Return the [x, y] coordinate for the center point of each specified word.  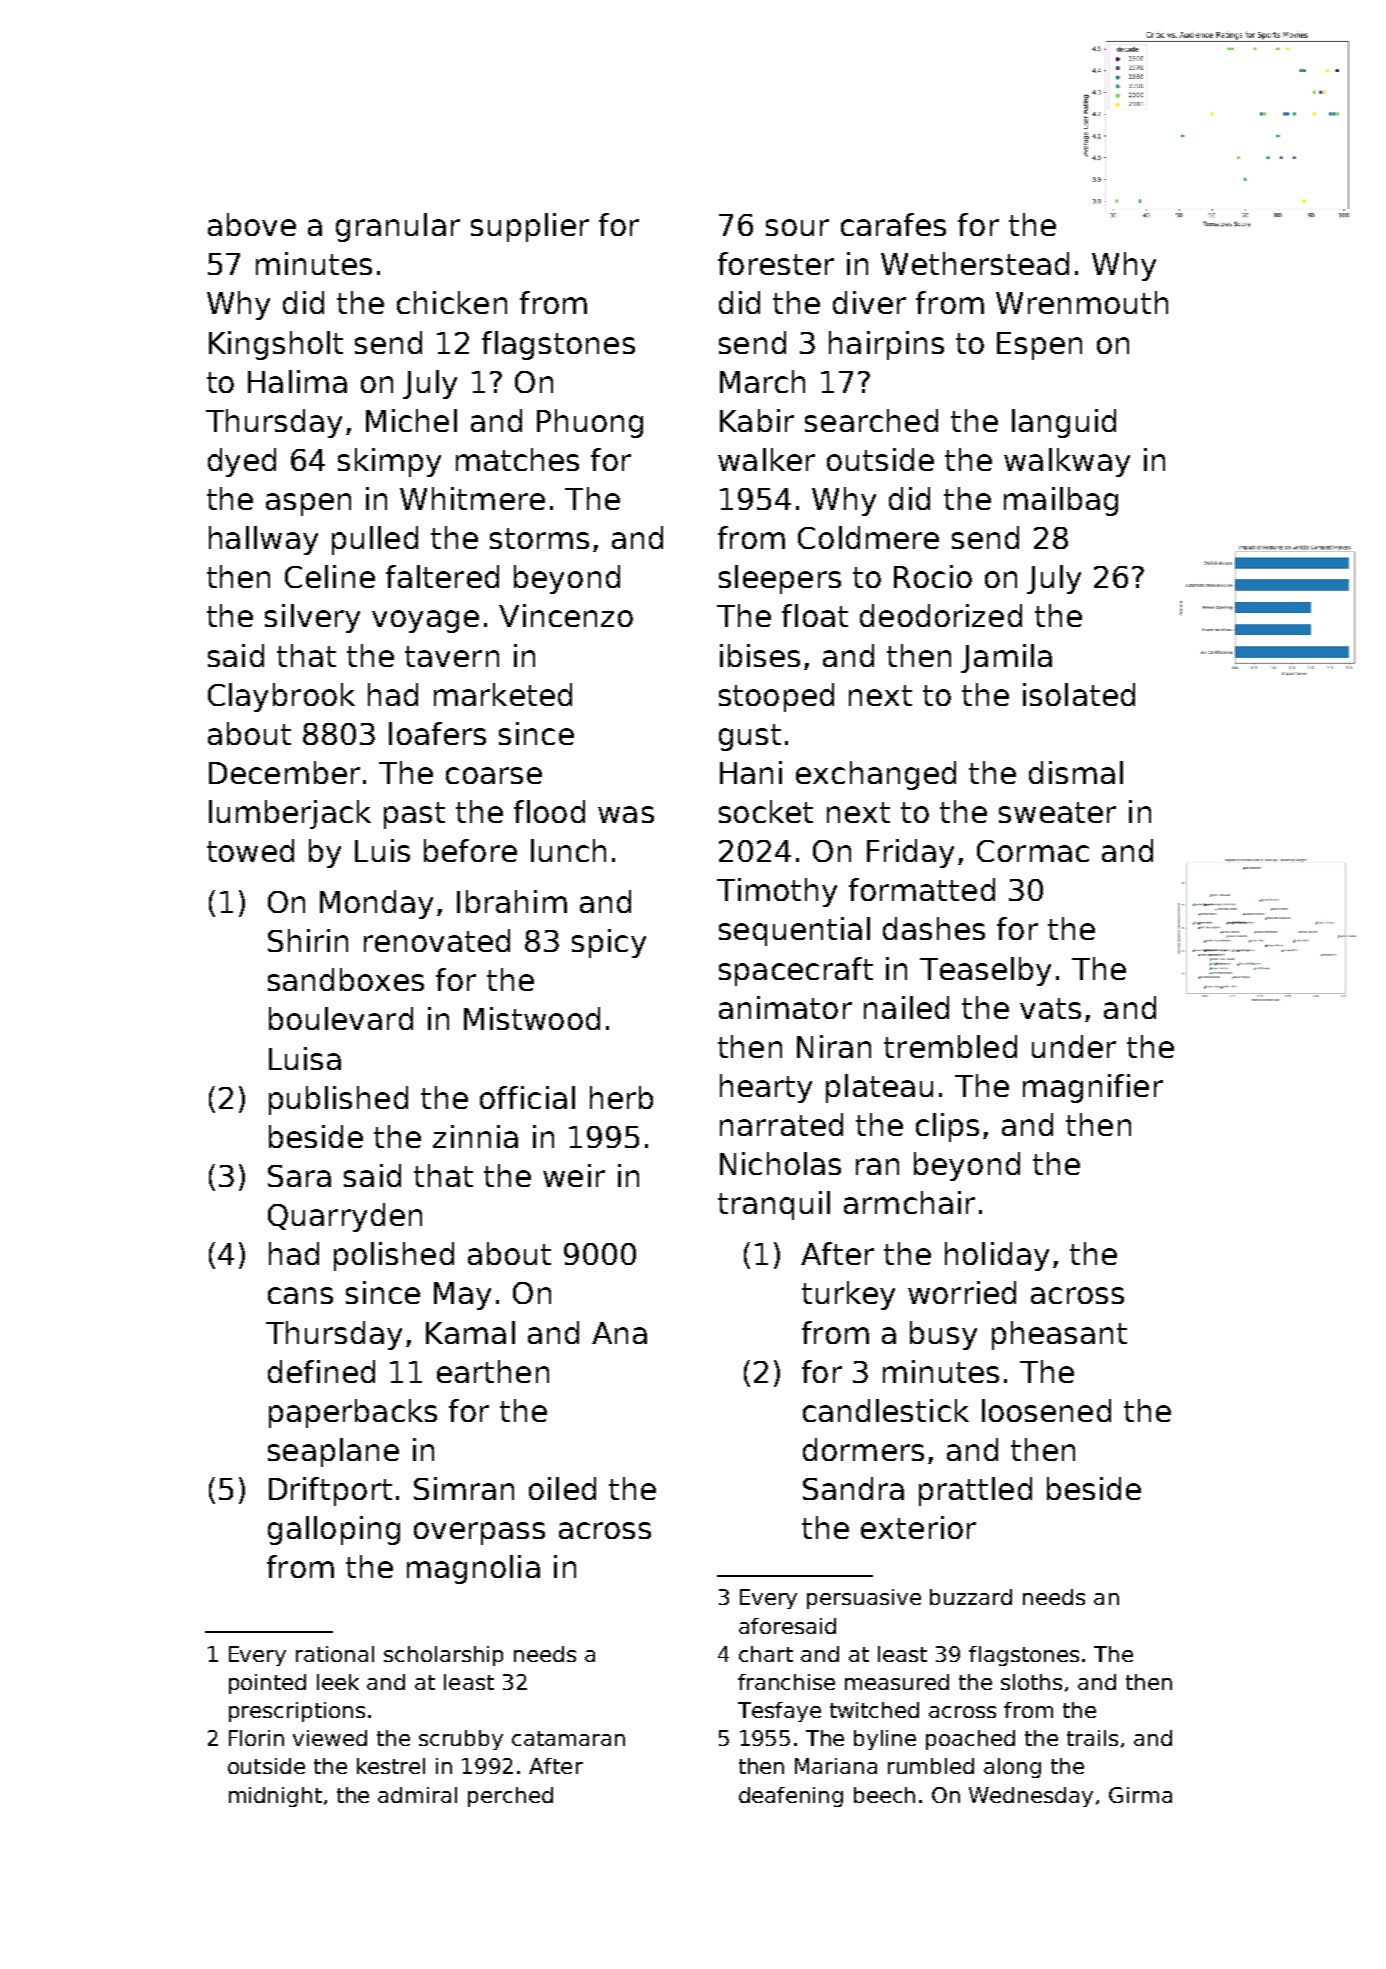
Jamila [1006, 658]
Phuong [590, 423]
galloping [334, 1530]
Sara [299, 1176]
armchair [909, 1202]
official [527, 1097]
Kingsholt [276, 345]
